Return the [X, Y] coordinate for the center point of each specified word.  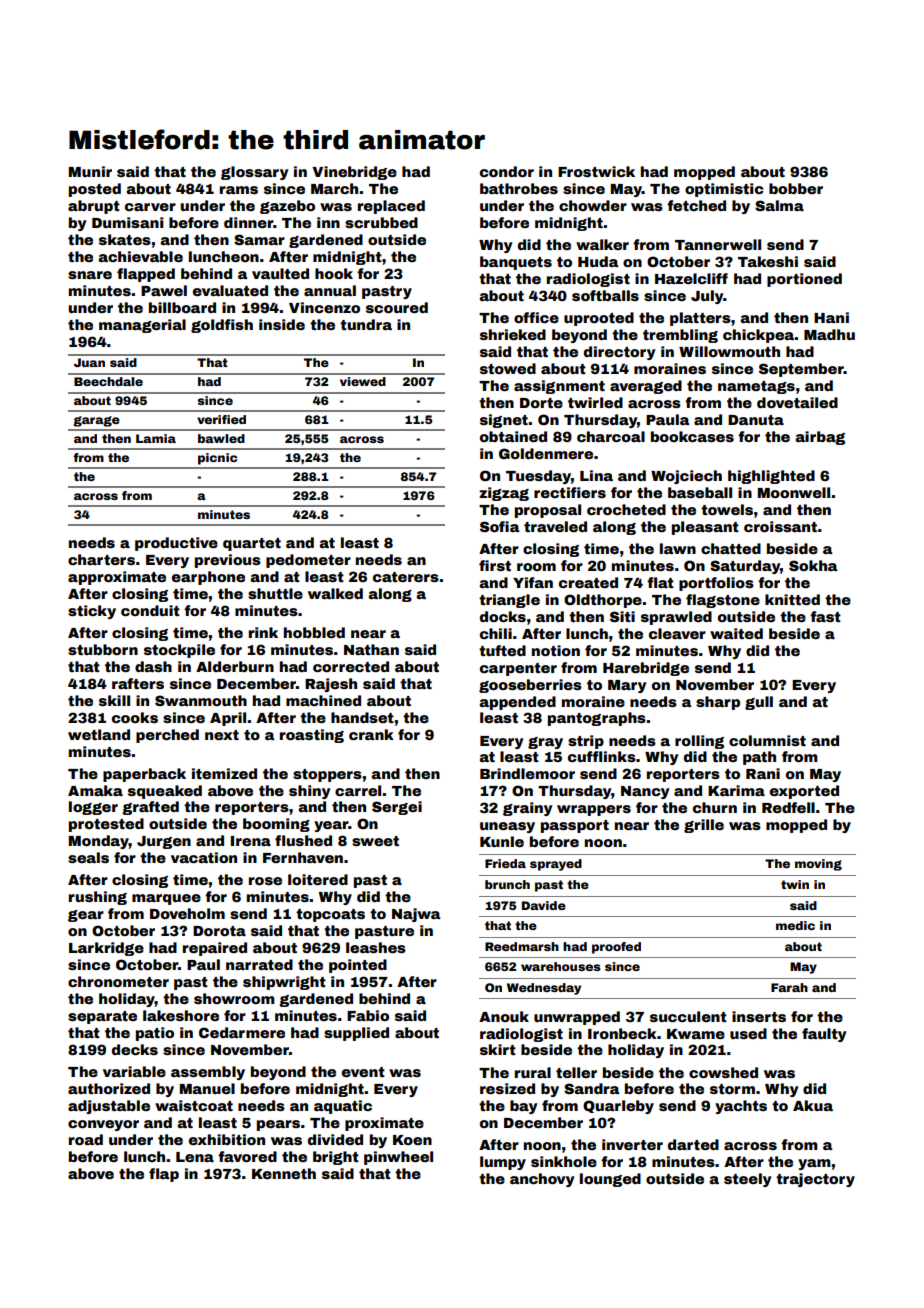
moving [818, 865]
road [86, 1139]
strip [586, 742]
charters [101, 559]
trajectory [815, 1180]
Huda [598, 261]
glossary [254, 173]
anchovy [542, 1180]
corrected [351, 666]
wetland [99, 734]
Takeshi [768, 261]
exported [804, 792]
